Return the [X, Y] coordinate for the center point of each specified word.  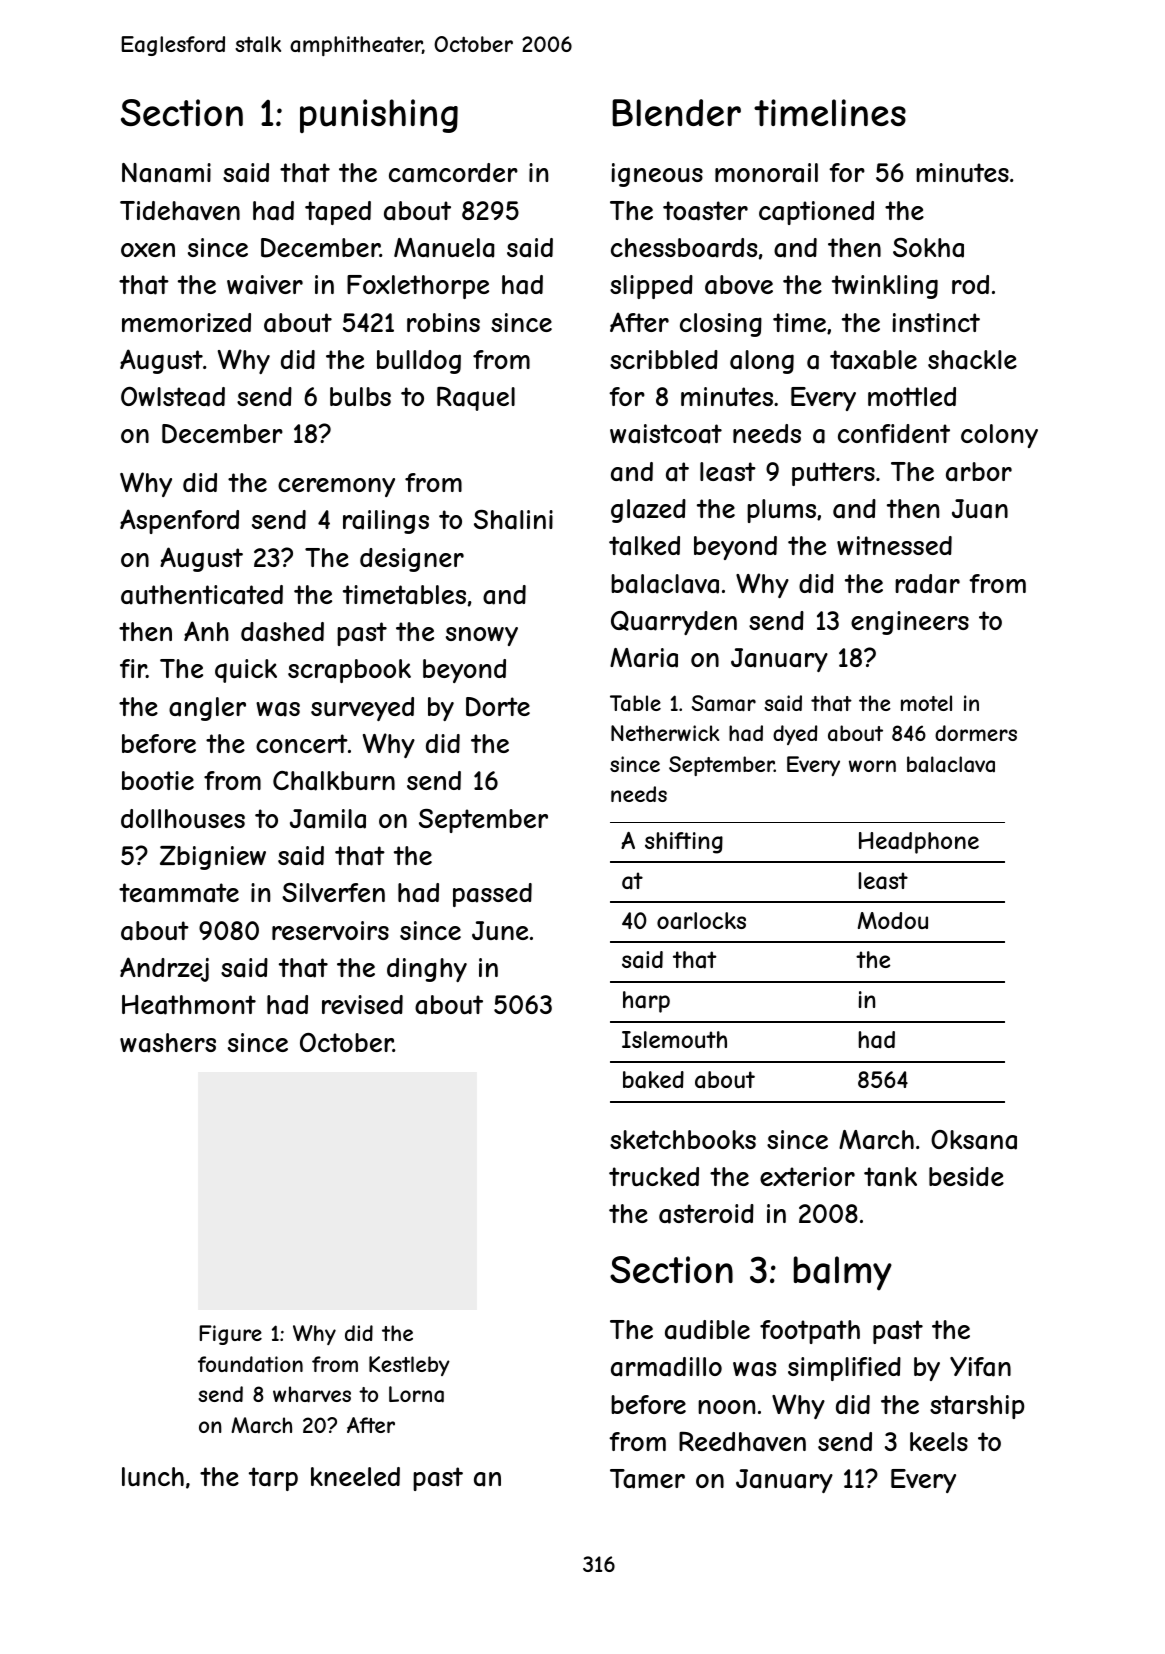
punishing [379, 116]
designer [412, 560]
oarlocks [701, 921]
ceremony [336, 487]
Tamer [647, 1479]
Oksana [974, 1140]
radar [927, 584]
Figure [230, 1335]
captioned [816, 213]
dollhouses [183, 818]
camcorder [453, 173]
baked [653, 1080]
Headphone [919, 843]
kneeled [355, 1476]
